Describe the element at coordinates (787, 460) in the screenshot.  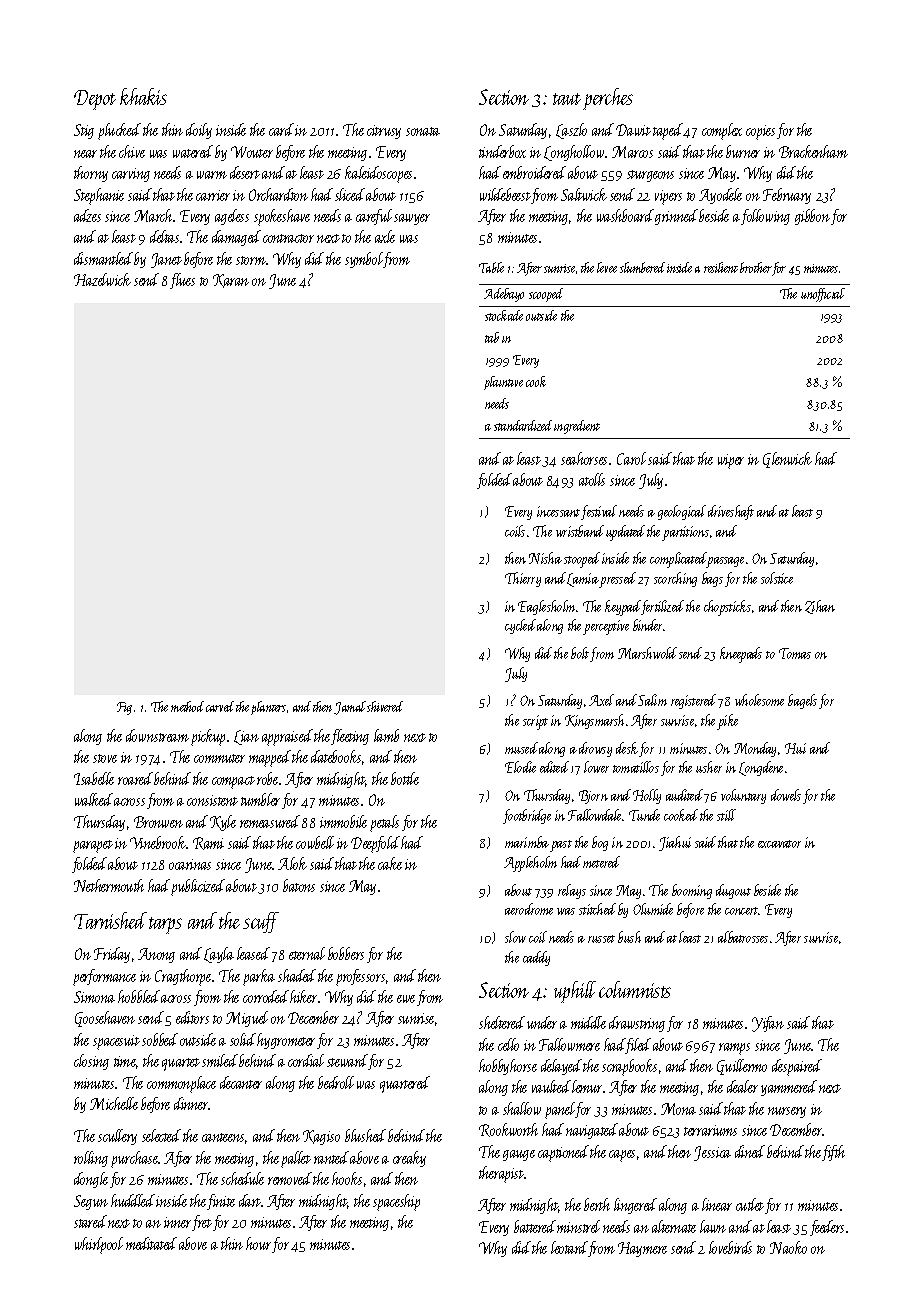
I see `Glenwick` at that location.
